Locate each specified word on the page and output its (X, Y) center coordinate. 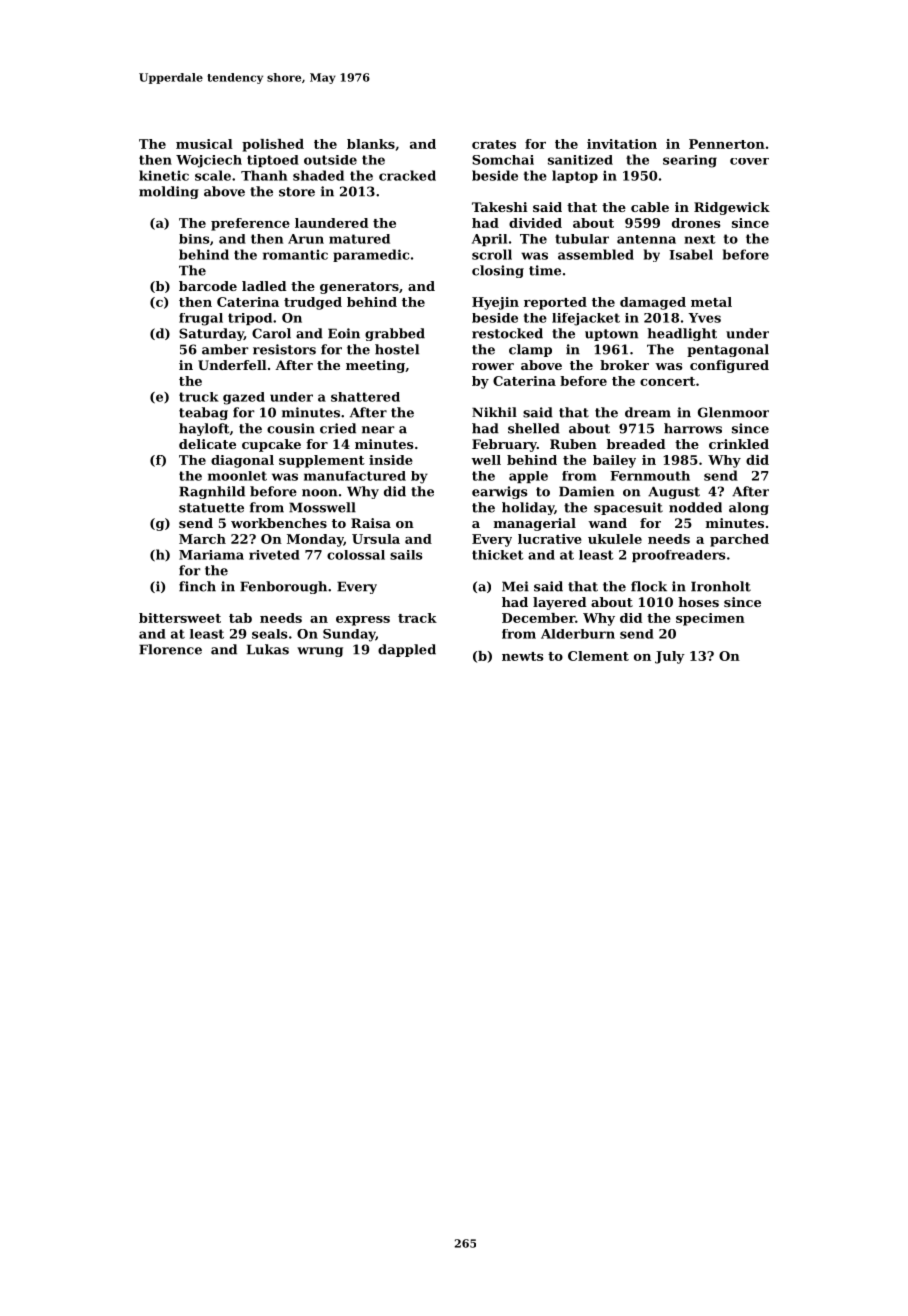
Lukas (268, 649)
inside (391, 460)
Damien (586, 491)
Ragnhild (212, 492)
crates (494, 144)
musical (204, 144)
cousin (291, 428)
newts (523, 656)
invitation (622, 144)
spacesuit (628, 508)
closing (498, 271)
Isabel (691, 254)
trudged (313, 303)
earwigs (499, 492)
